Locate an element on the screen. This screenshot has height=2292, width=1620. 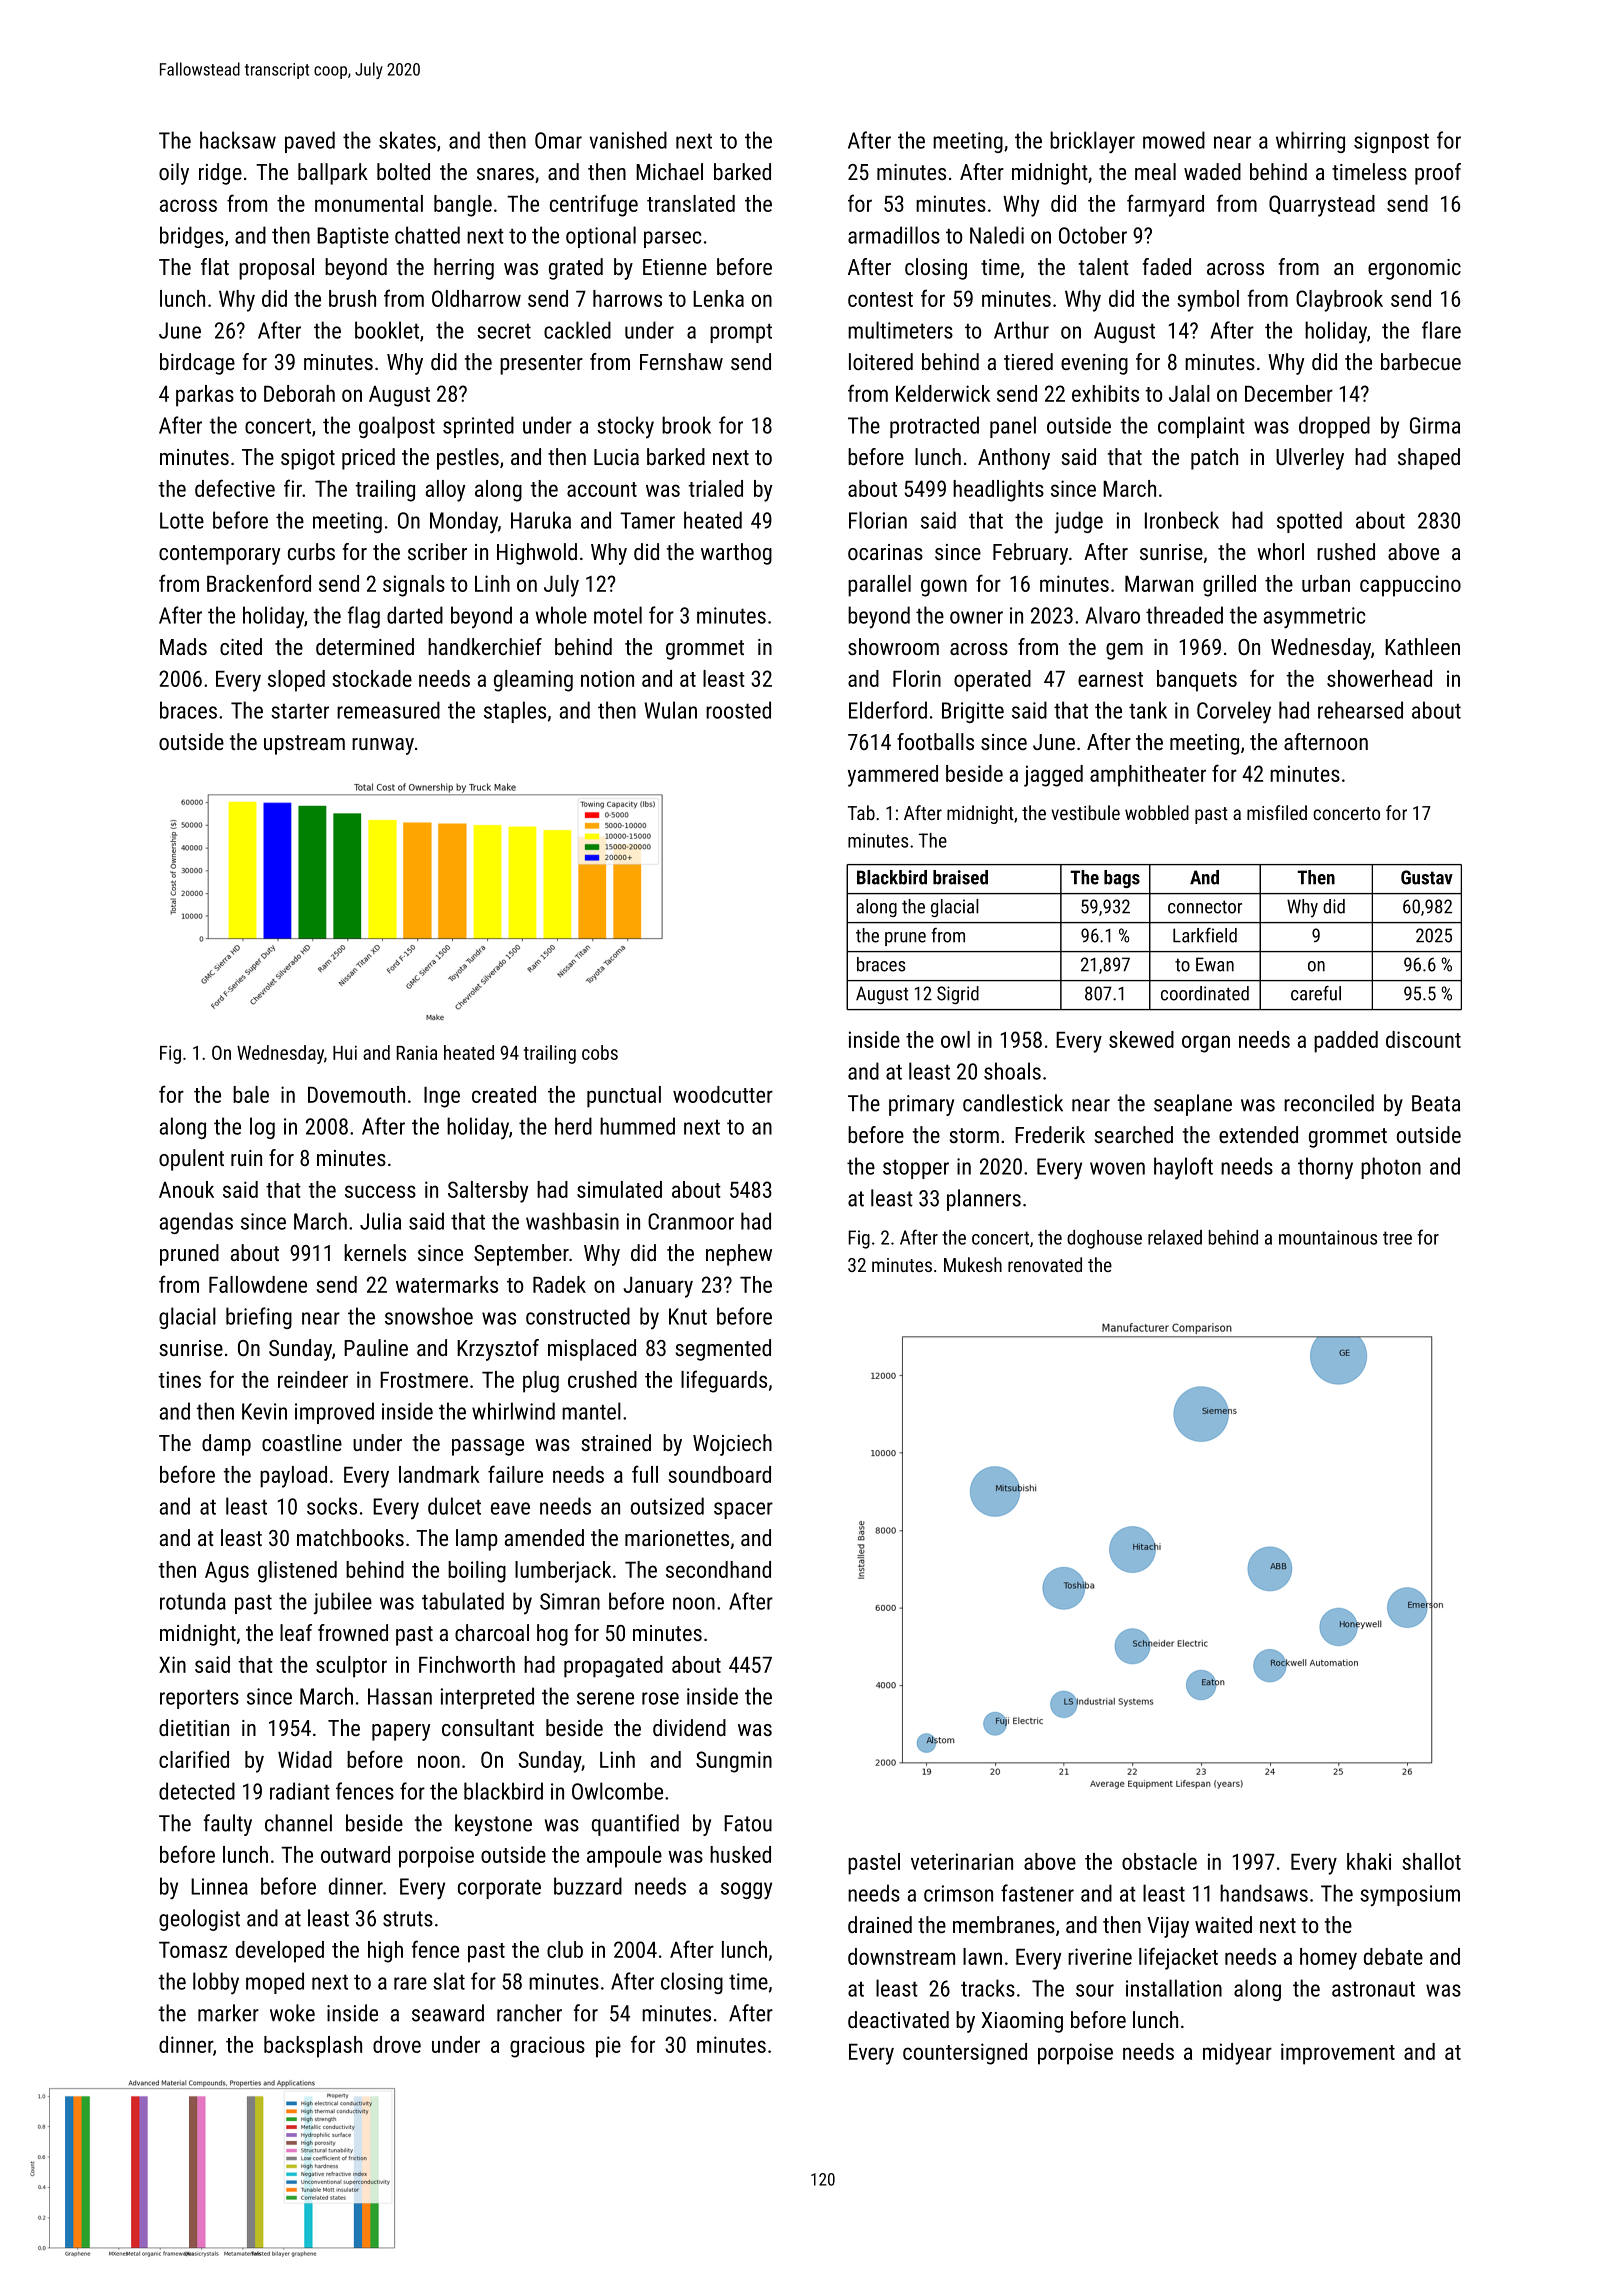
footballs is located at coordinates (935, 741).
